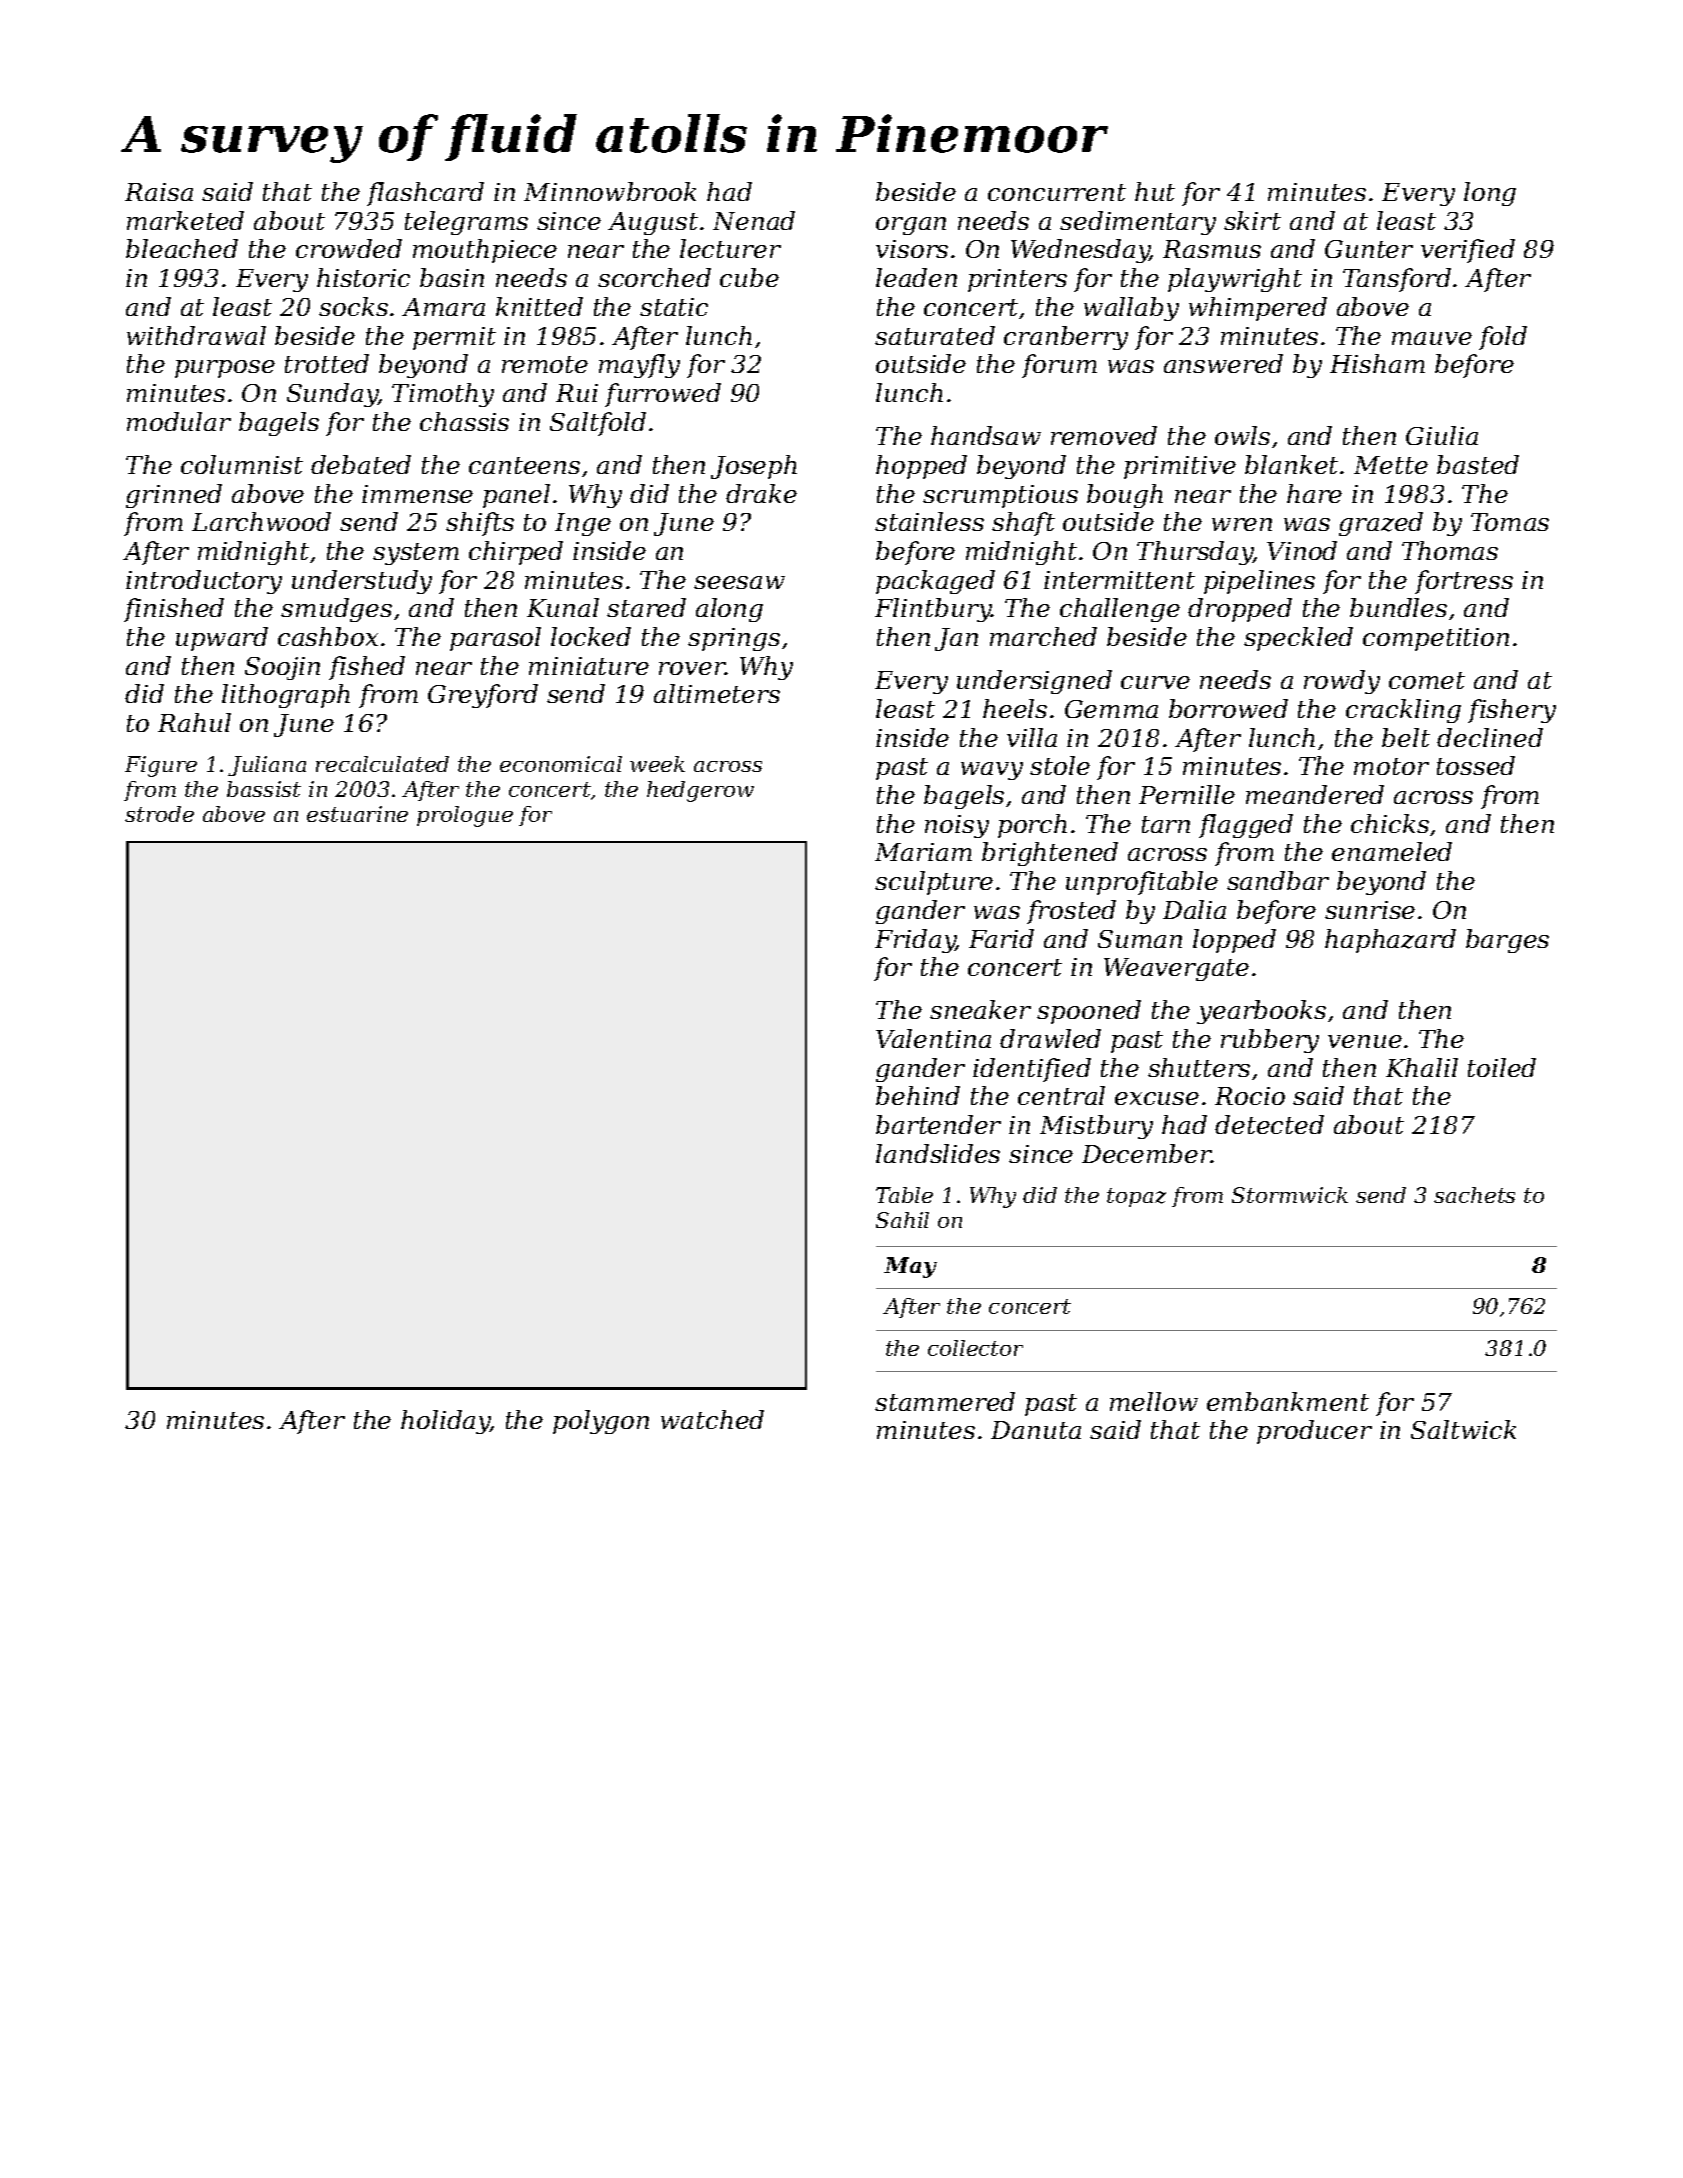 The height and width of the page is (2178, 1683). I want to click on flashcard, so click(425, 194).
